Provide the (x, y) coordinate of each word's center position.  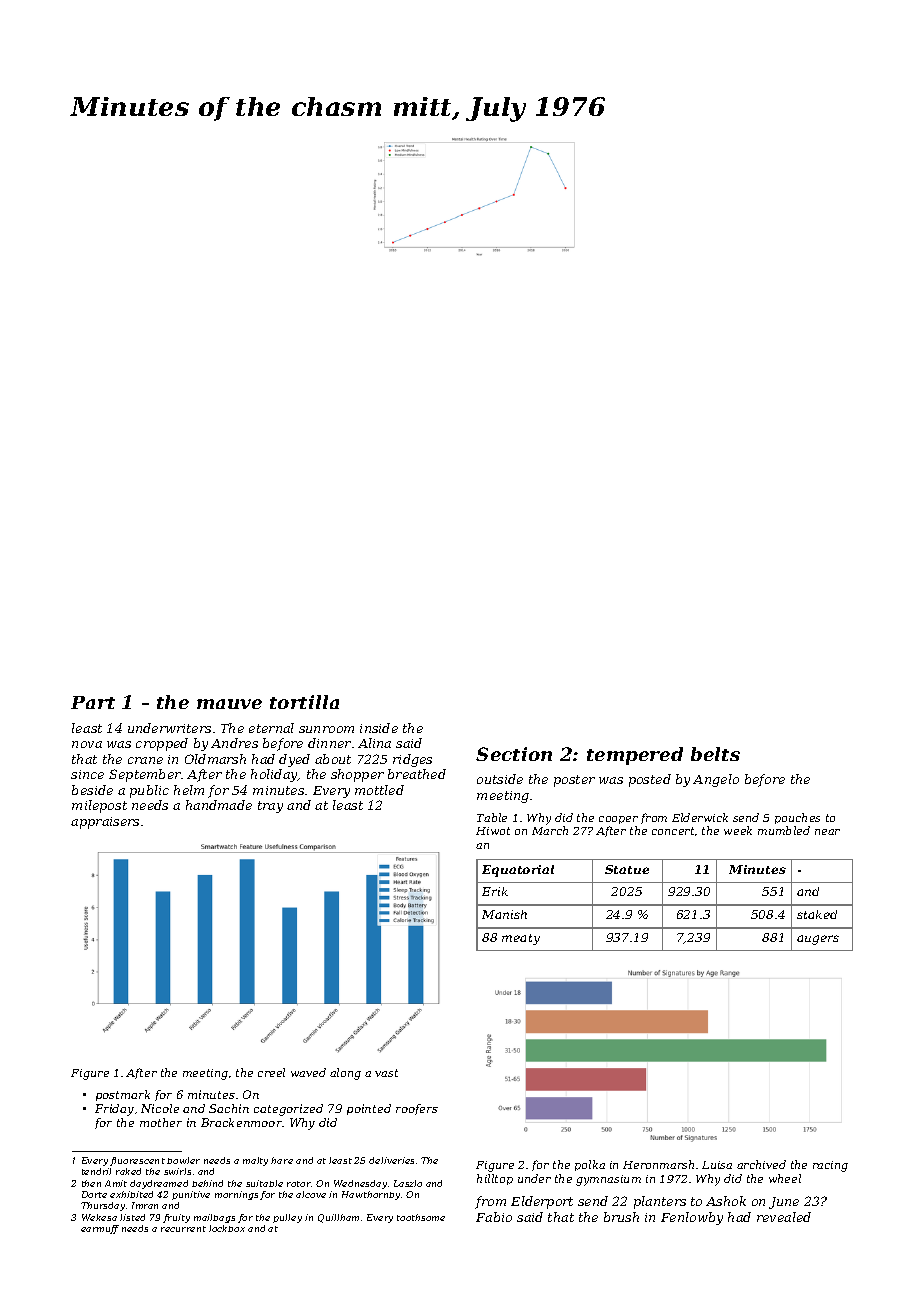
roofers (417, 1109)
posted (650, 780)
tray (270, 807)
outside (500, 779)
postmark (123, 1095)
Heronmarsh (658, 1164)
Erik (495, 891)
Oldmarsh (215, 759)
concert (673, 831)
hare (282, 1160)
